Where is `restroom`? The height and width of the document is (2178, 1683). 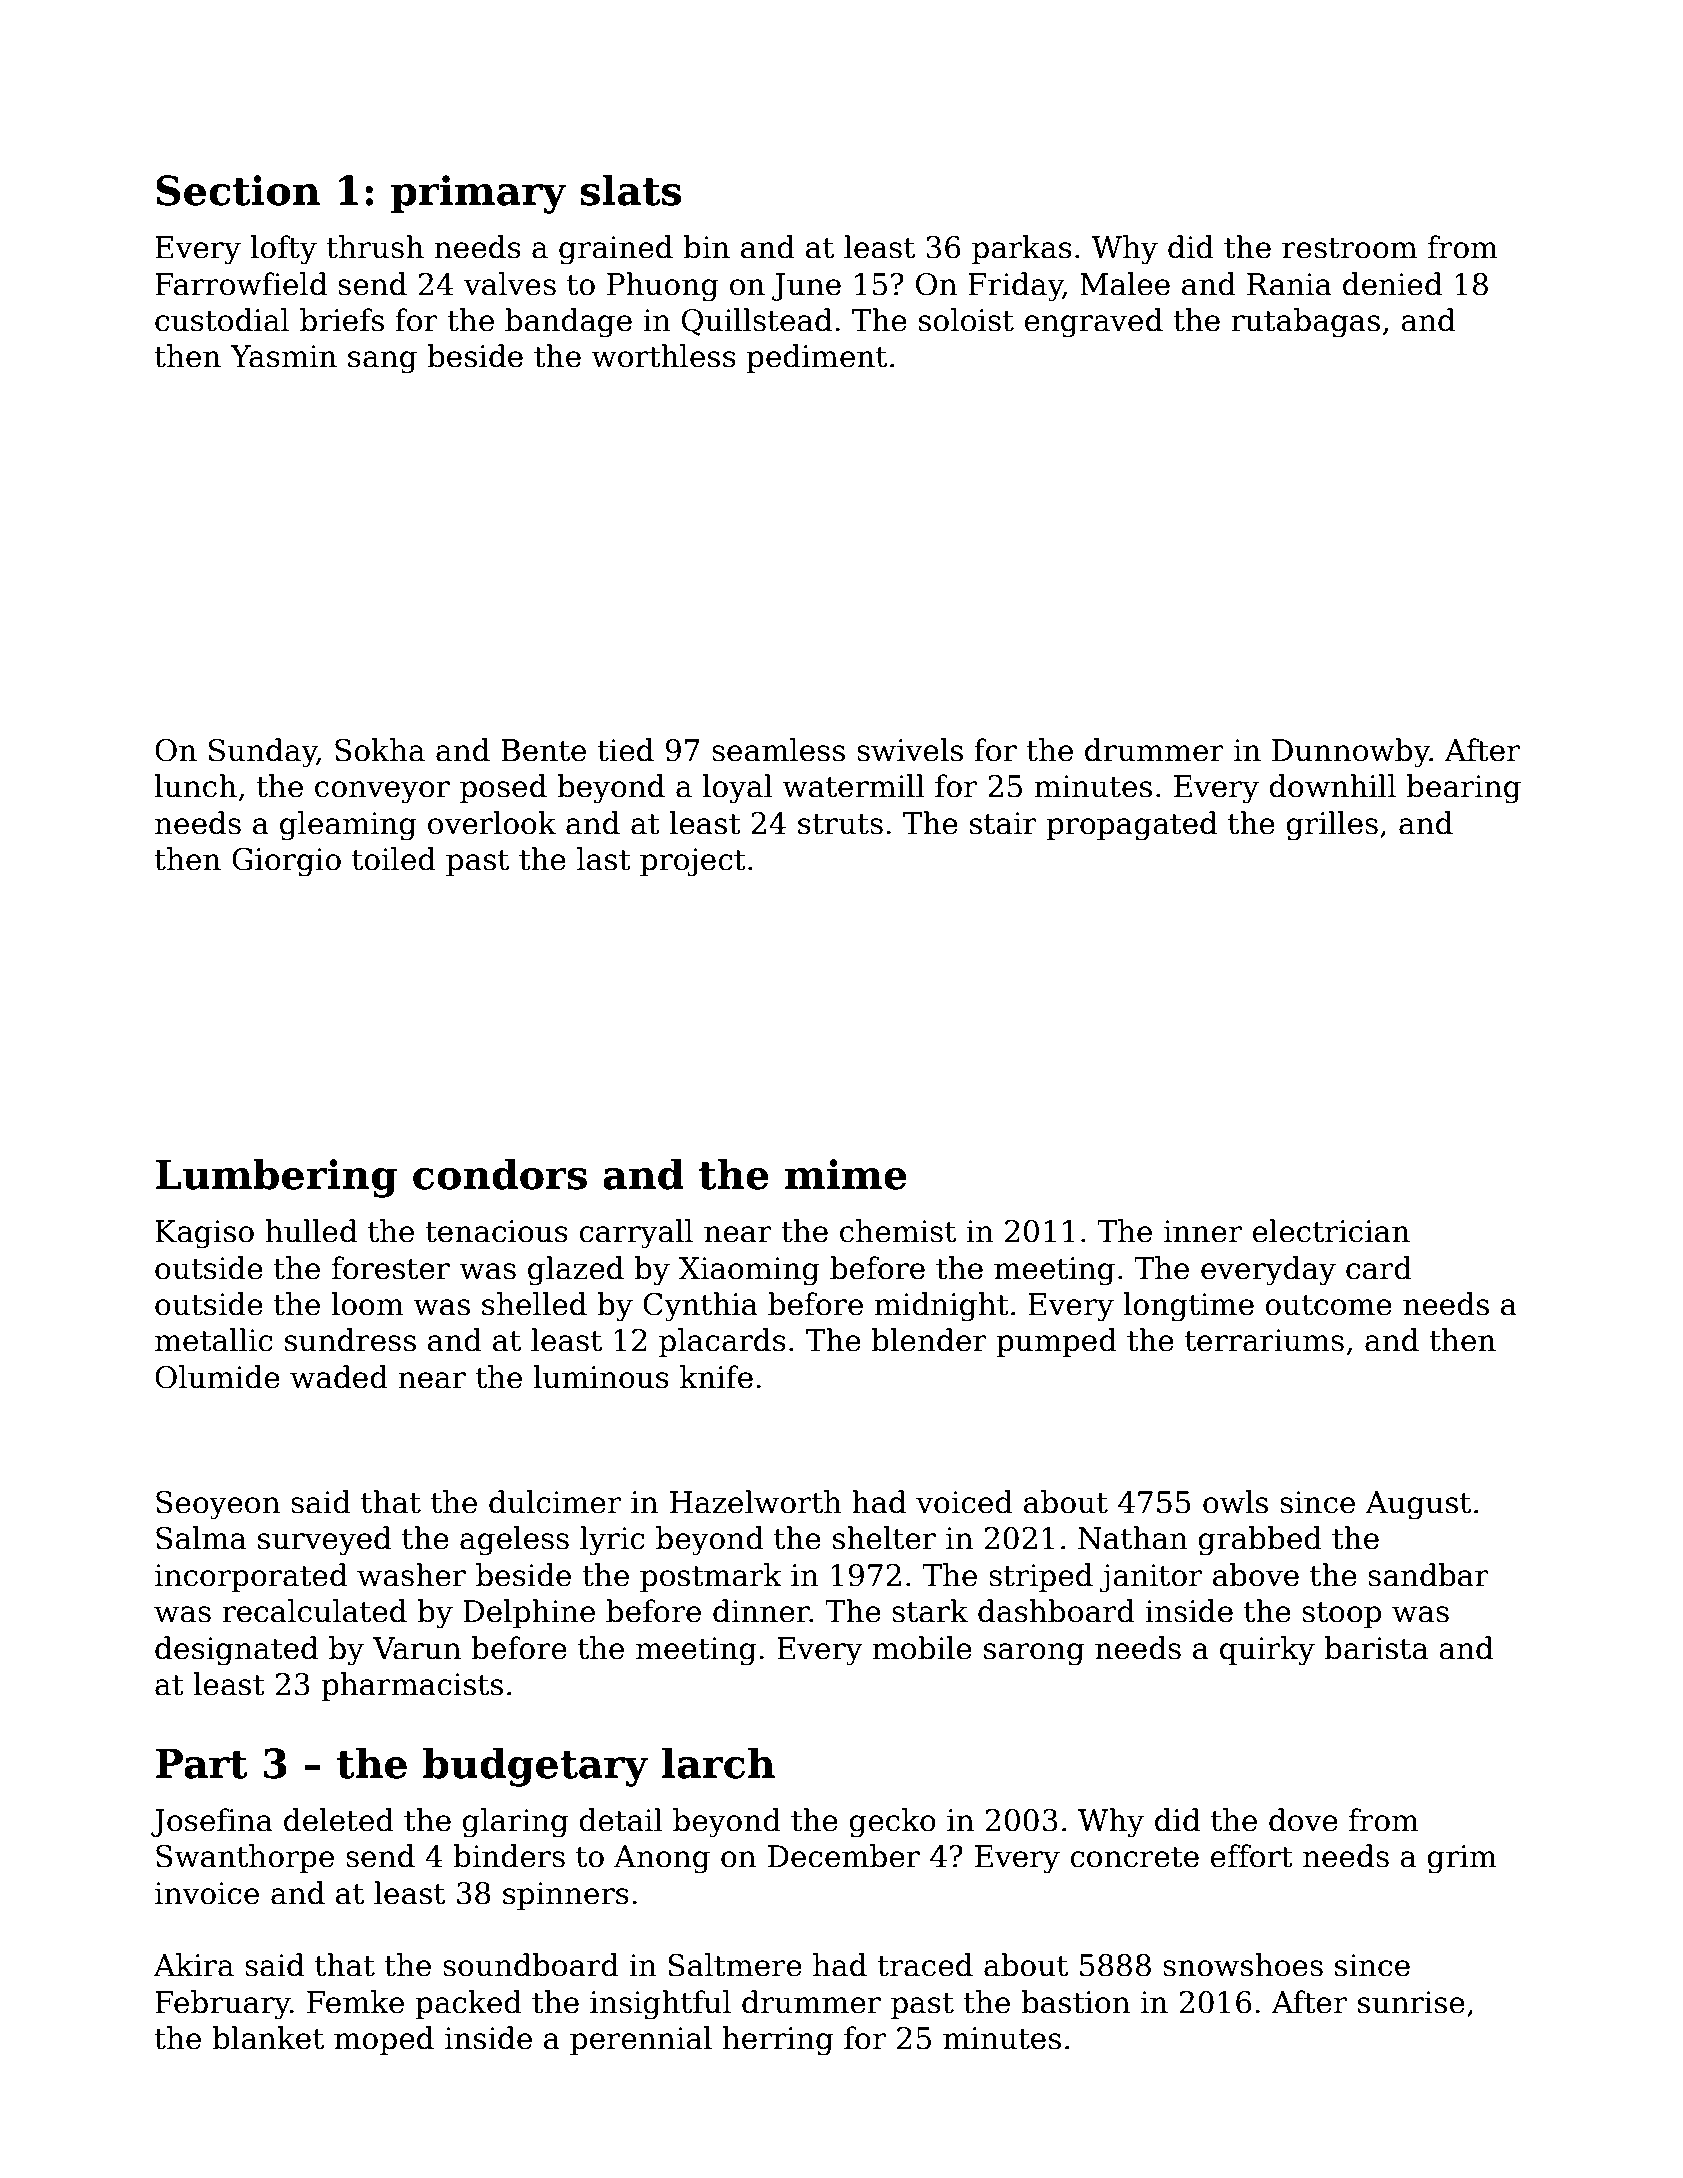 restroom is located at coordinates (1349, 248).
